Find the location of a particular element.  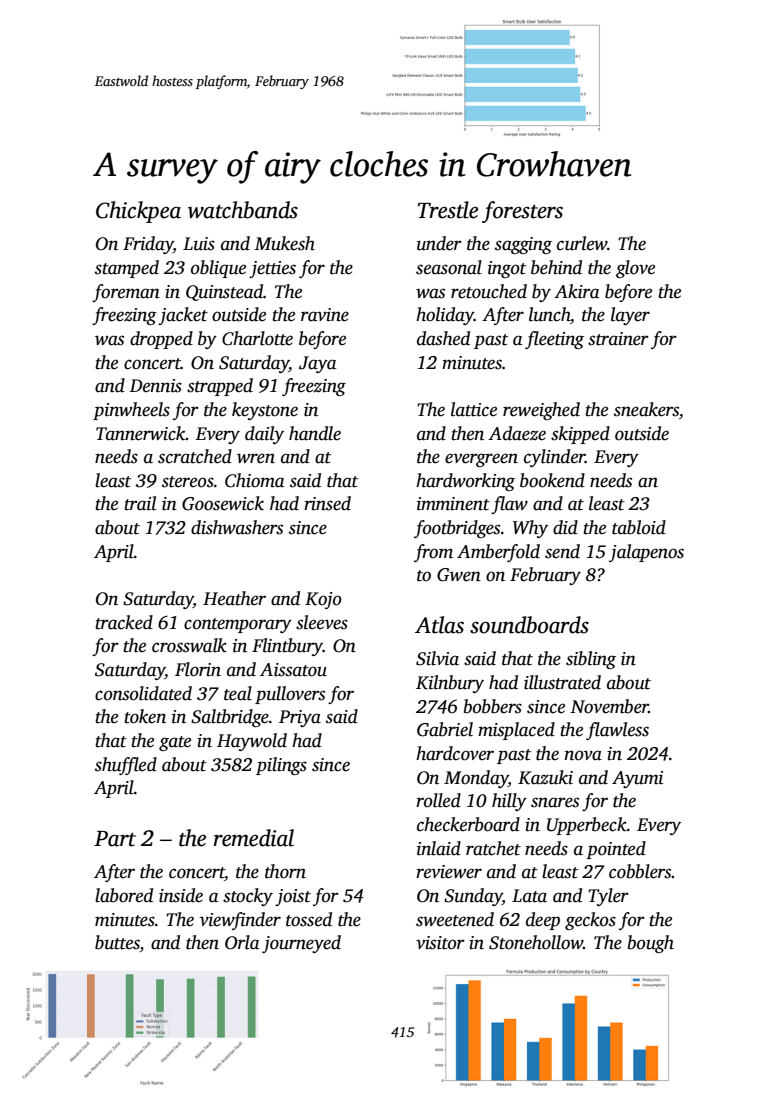

glove is located at coordinates (635, 269).
